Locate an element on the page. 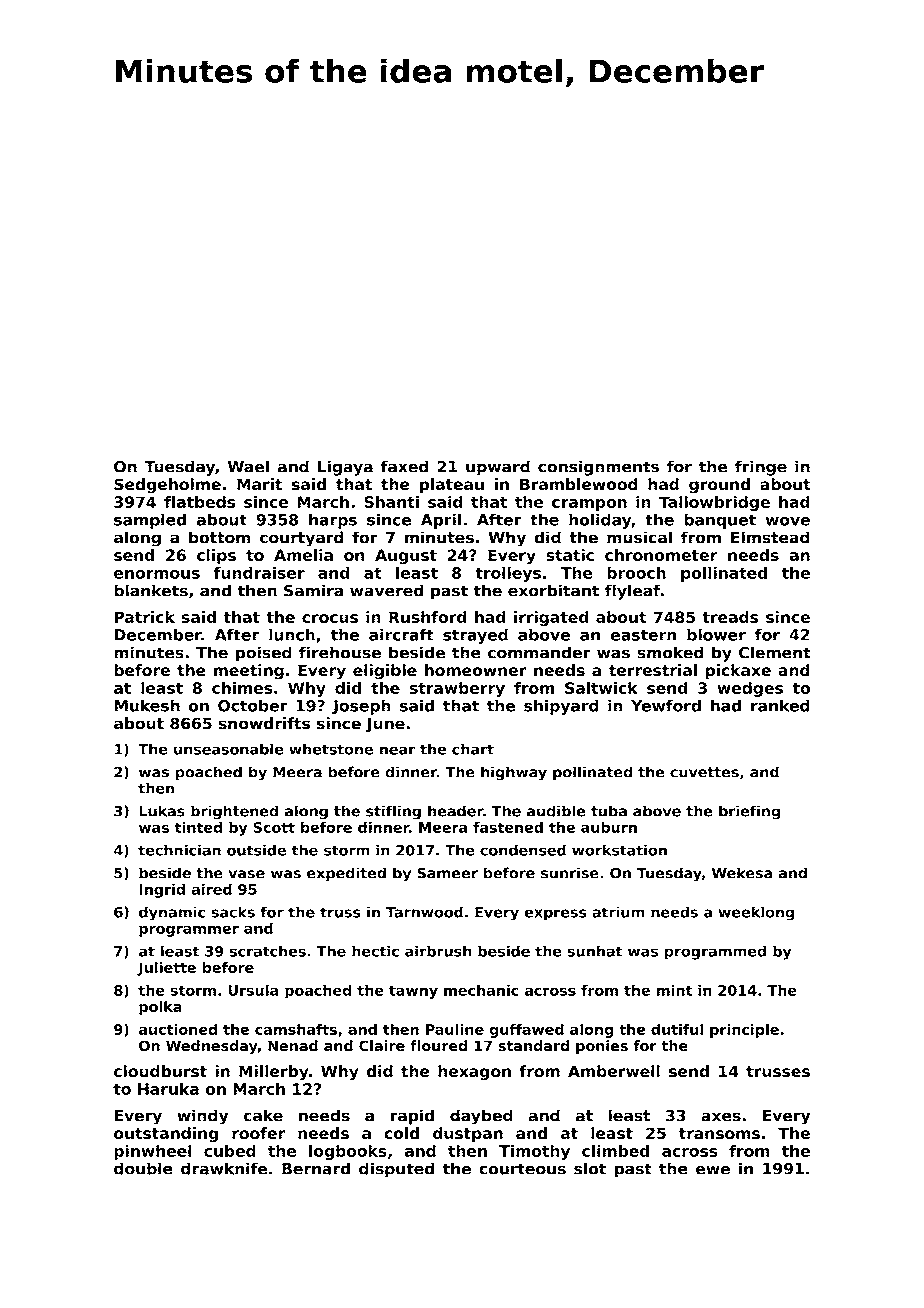 The height and width of the page is (1308, 924). standard is located at coordinates (533, 1046).
